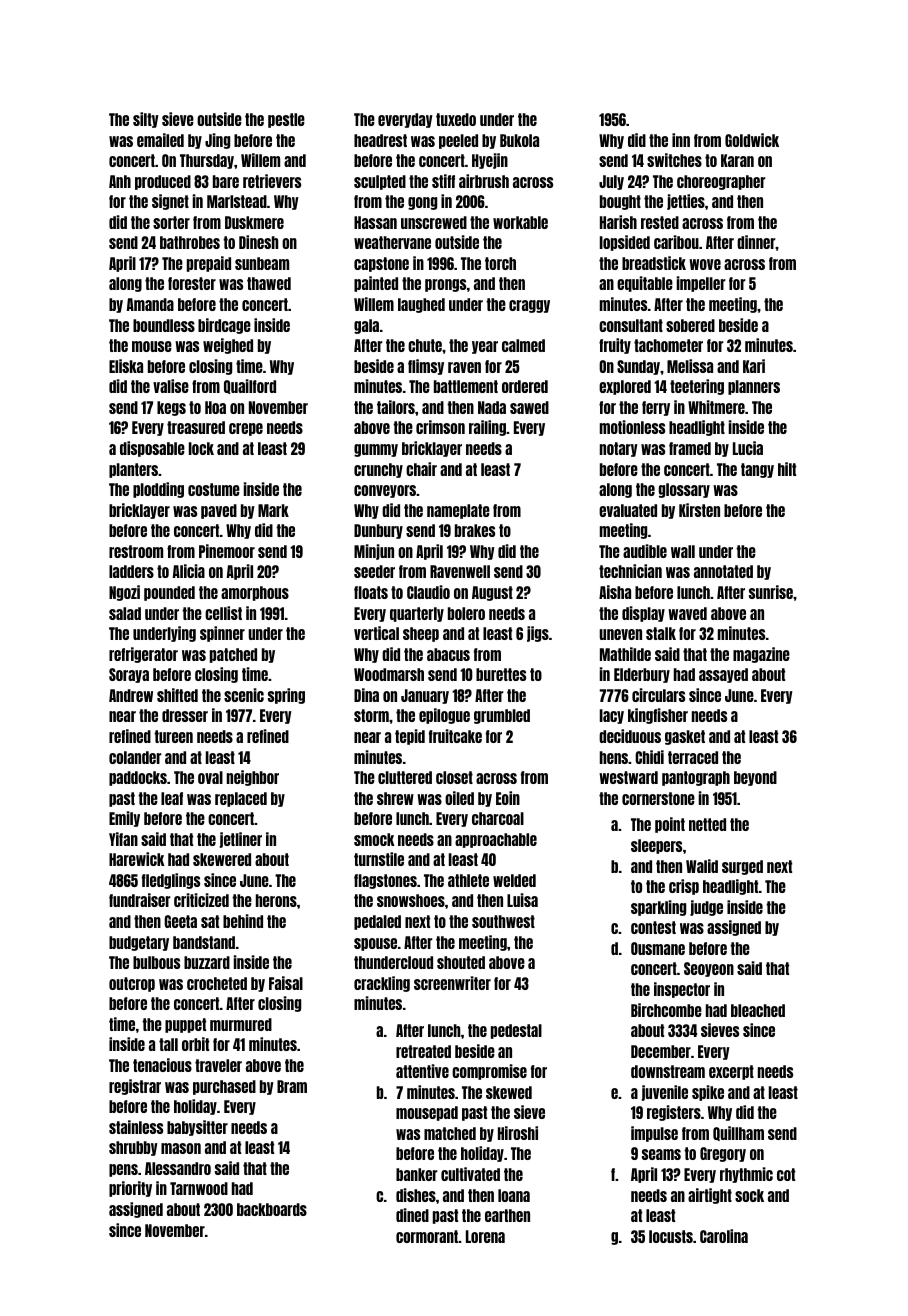  I want to click on surged, so click(742, 867).
